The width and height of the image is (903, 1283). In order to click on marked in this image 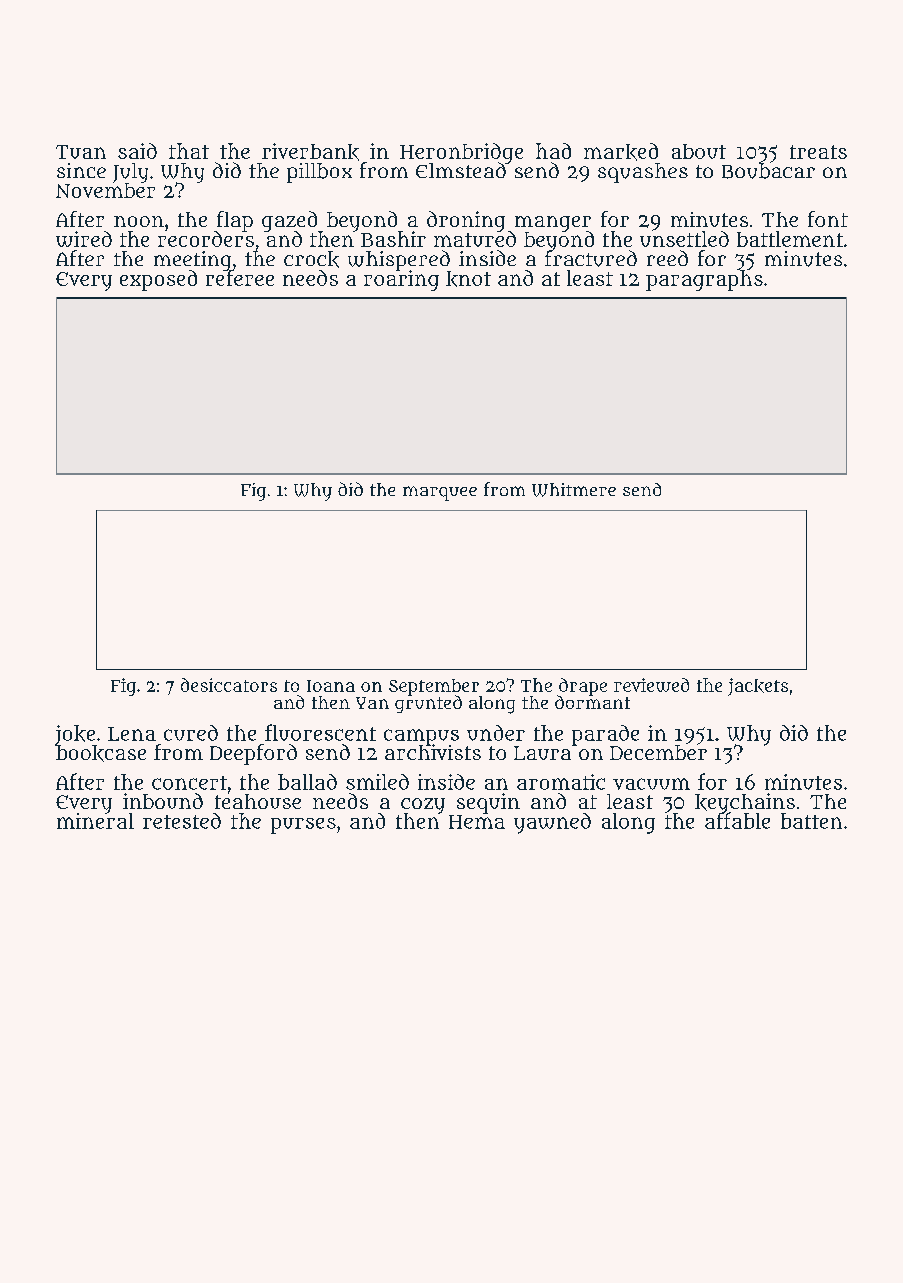, I will do `click(621, 152)`.
